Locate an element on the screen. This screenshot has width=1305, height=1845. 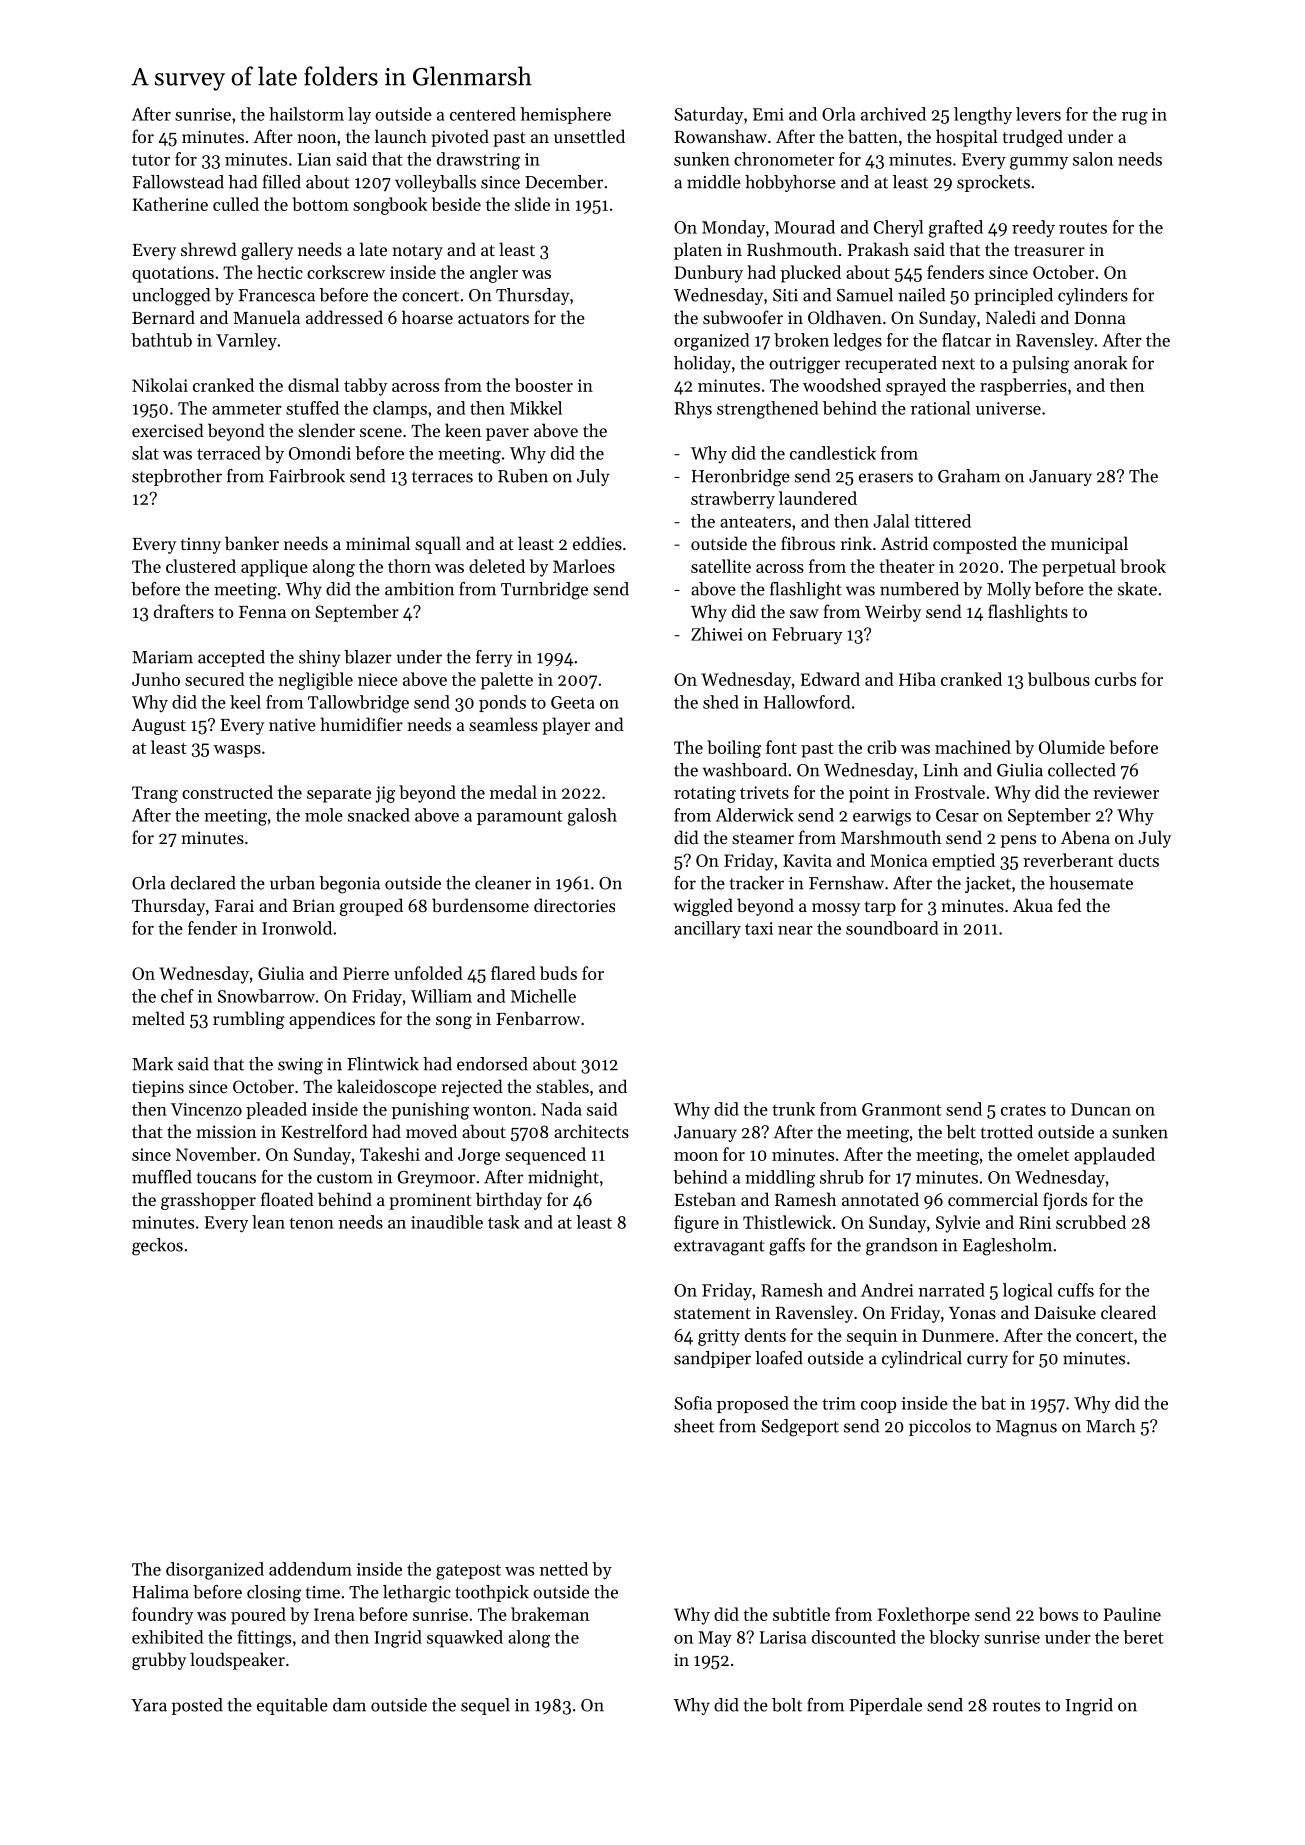
geckos is located at coordinates (157, 1247).
